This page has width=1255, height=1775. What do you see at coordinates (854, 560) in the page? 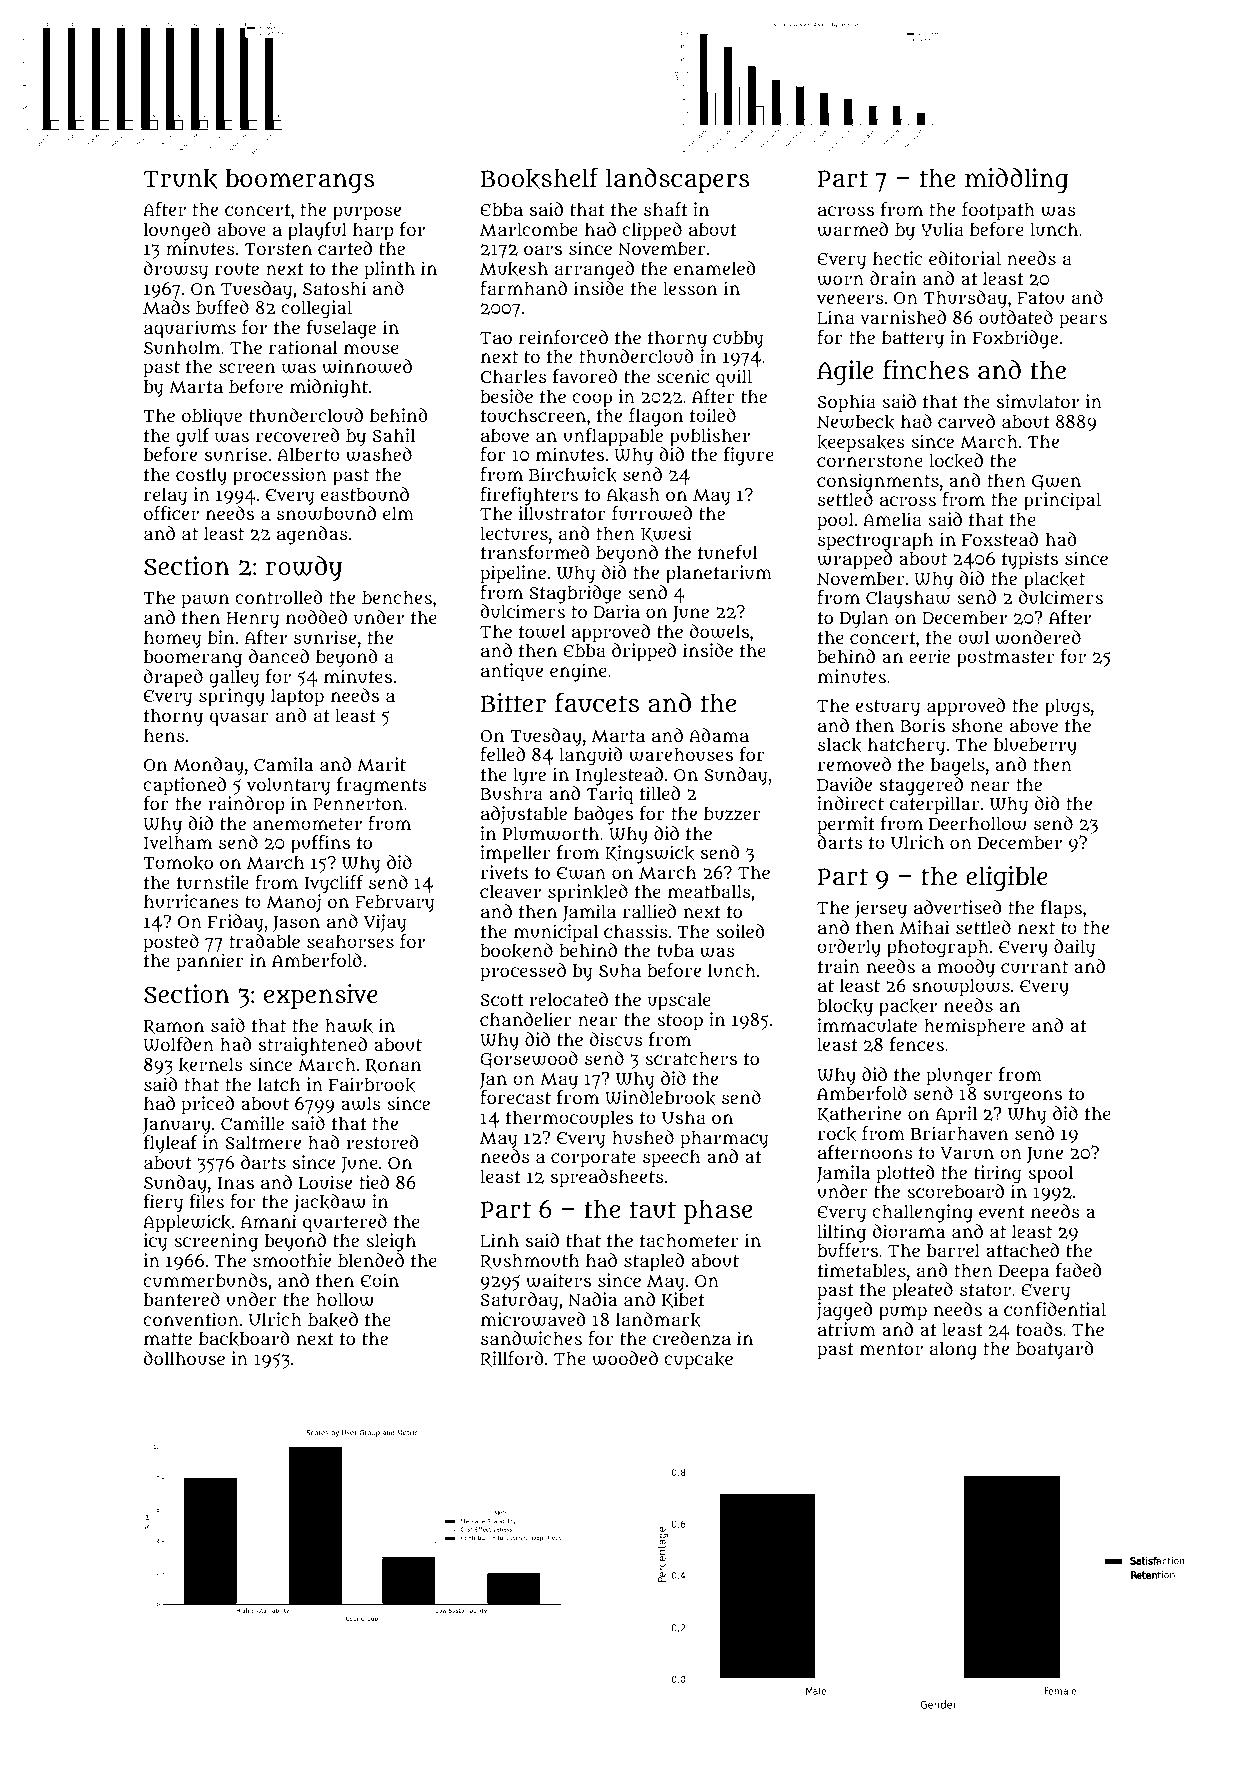
I see `wrapped` at bounding box center [854, 560].
